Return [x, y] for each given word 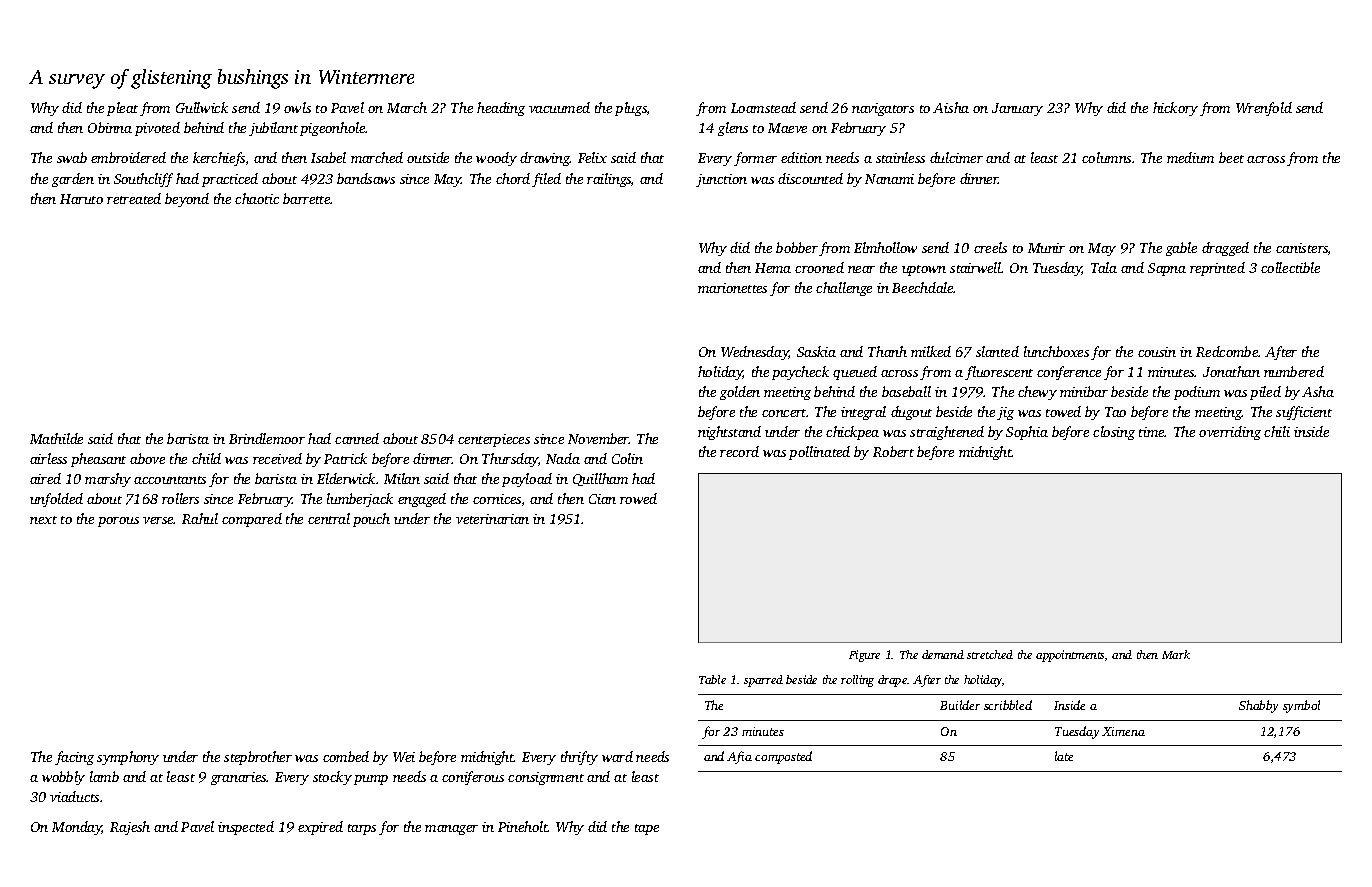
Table [712, 679]
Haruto [81, 199]
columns [1106, 157]
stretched [990, 654]
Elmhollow [885, 247]
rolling [857, 681]
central [329, 518]
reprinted [1217, 269]
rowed [638, 498]
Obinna [110, 127]
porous [118, 522]
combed [346, 756]
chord [513, 178]
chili [1277, 431]
